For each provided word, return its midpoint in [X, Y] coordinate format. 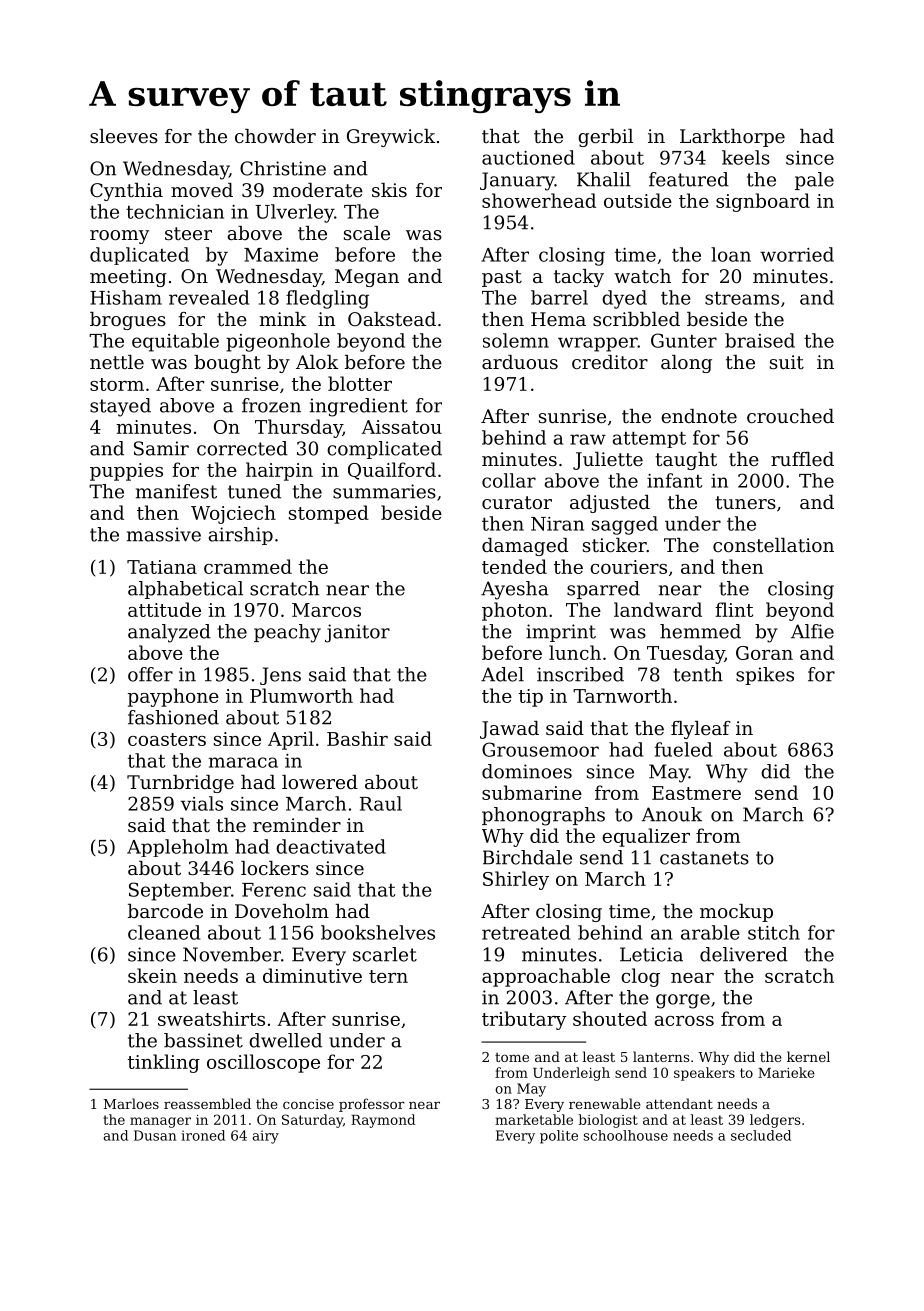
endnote [699, 416]
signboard [763, 202]
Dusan [155, 1135]
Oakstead [392, 319]
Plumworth [301, 695]
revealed [209, 297]
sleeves [124, 136]
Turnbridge [180, 784]
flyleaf [701, 730]
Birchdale [527, 857]
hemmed [700, 631]
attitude [164, 609]
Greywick [391, 138]
